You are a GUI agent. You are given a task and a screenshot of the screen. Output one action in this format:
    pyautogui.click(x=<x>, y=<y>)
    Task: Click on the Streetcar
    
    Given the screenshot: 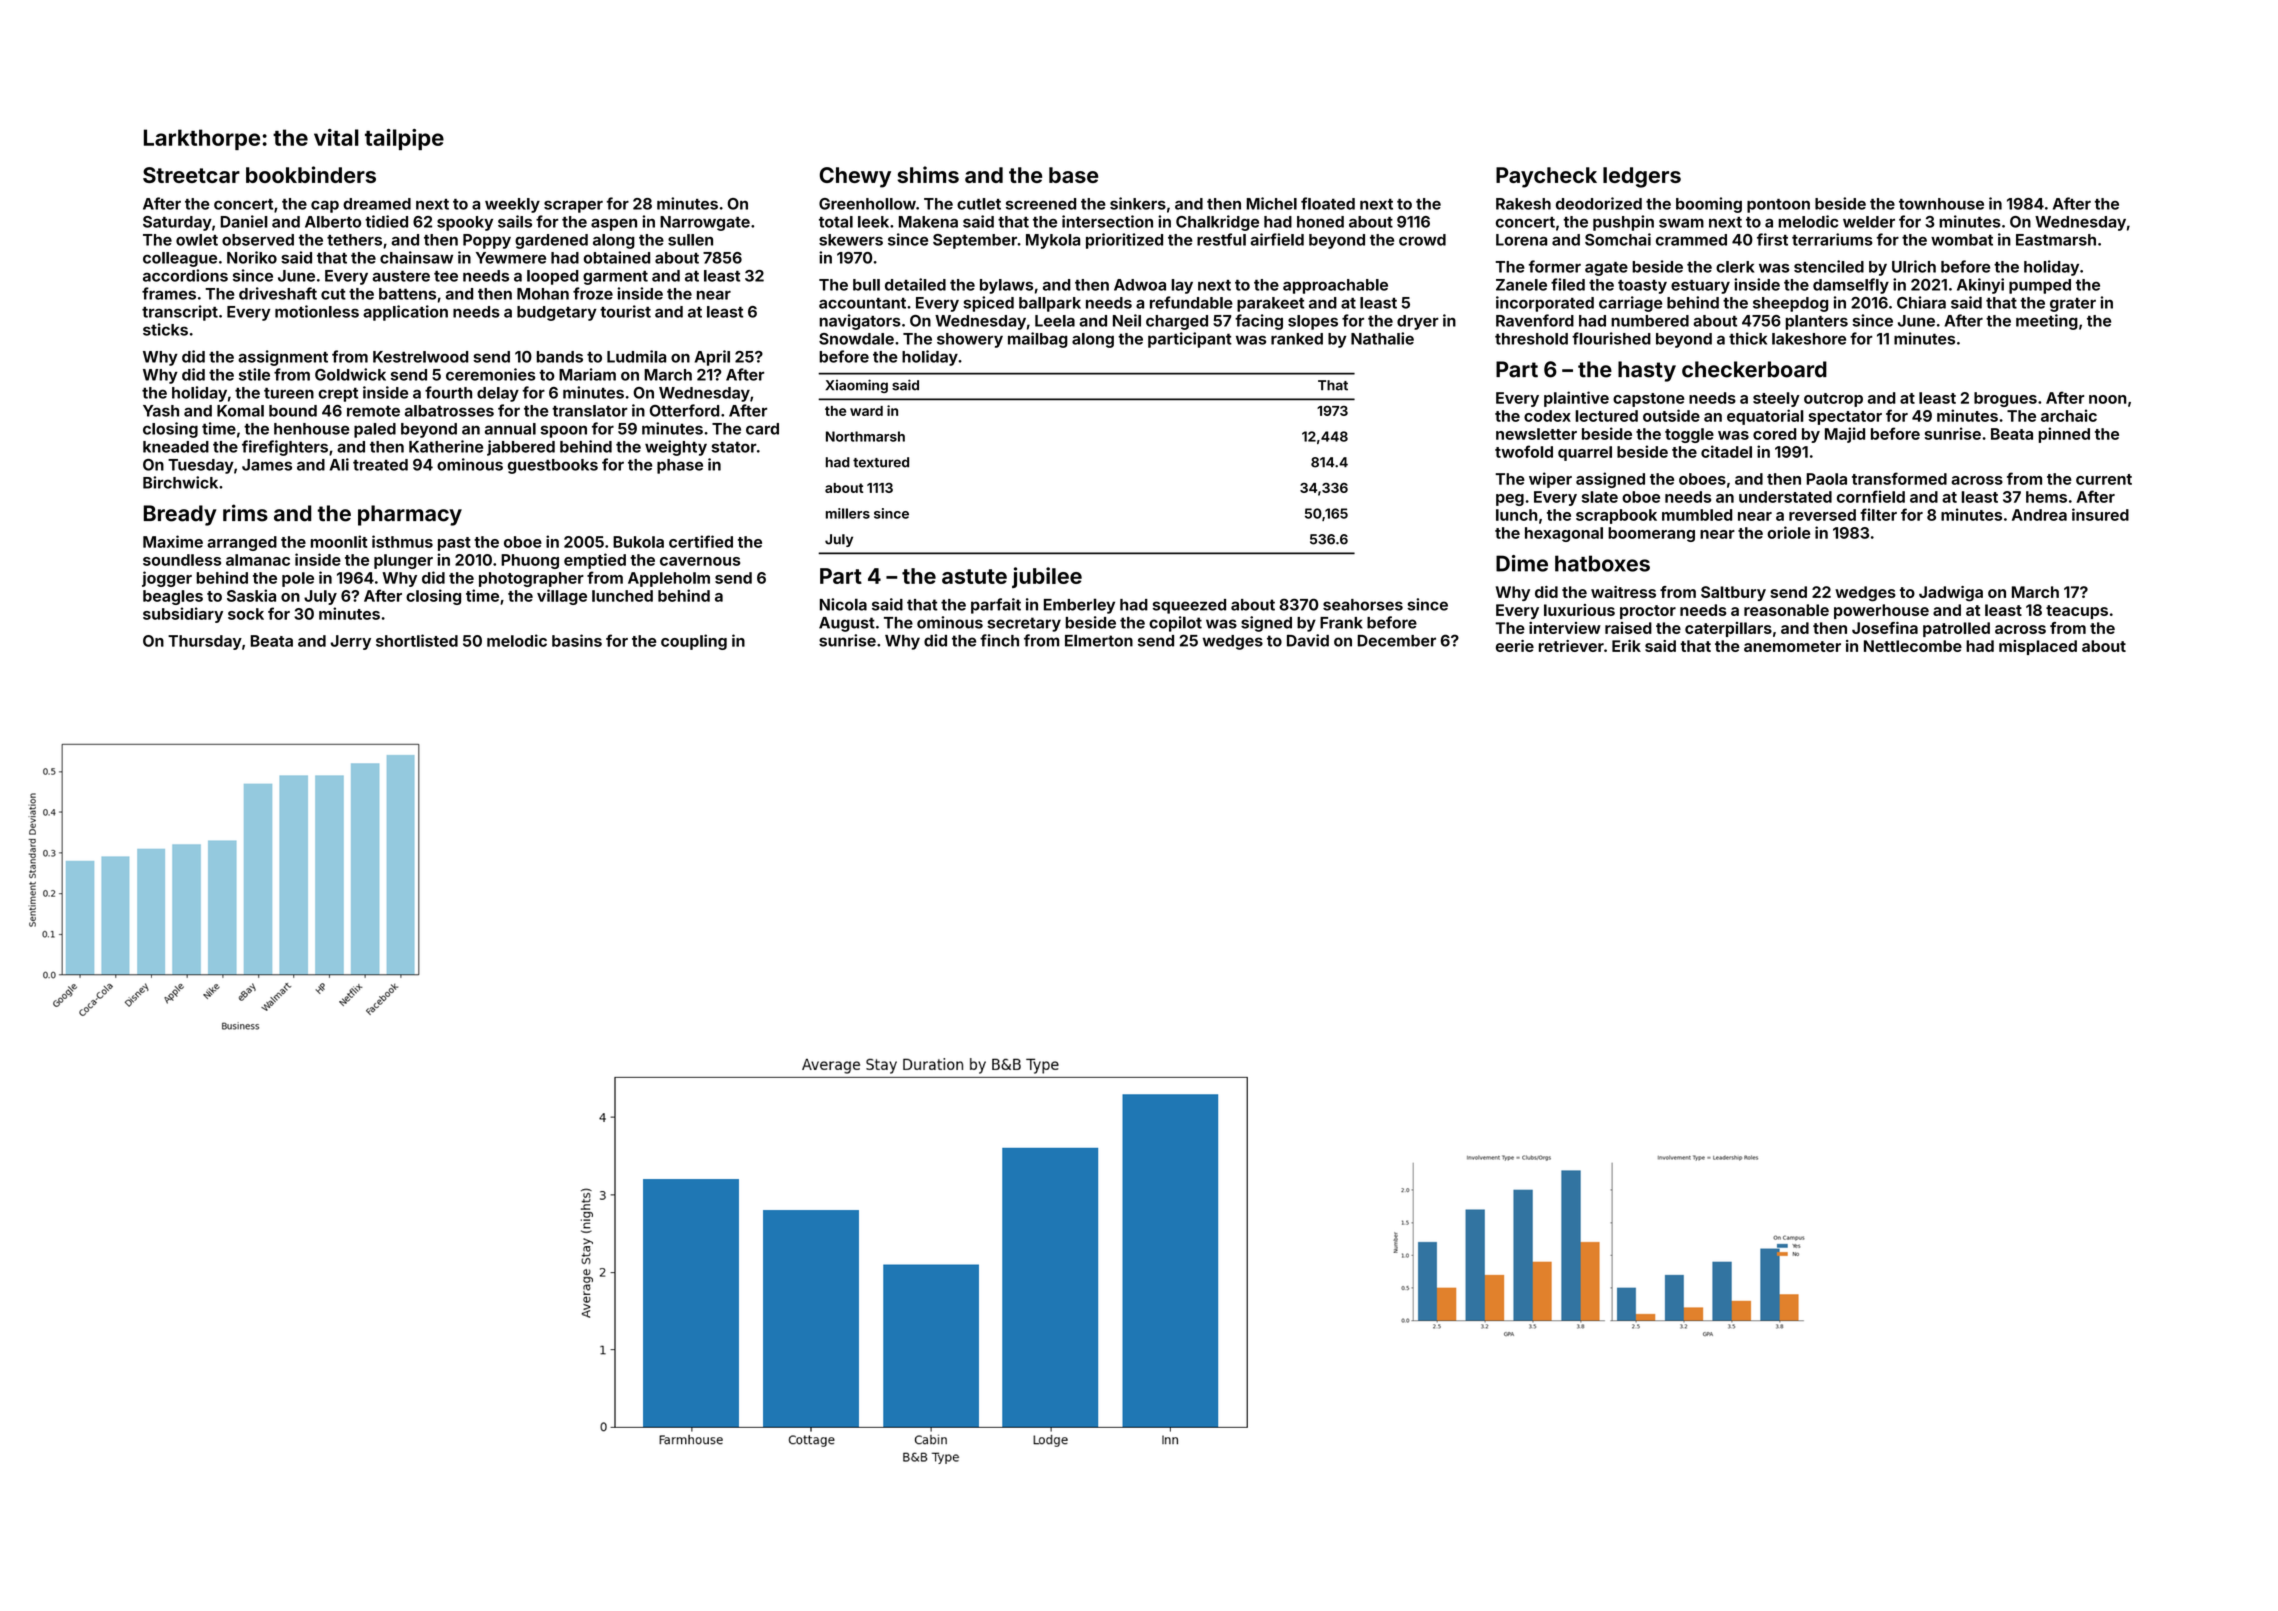 What is the action you would take?
    pyautogui.click(x=191, y=175)
